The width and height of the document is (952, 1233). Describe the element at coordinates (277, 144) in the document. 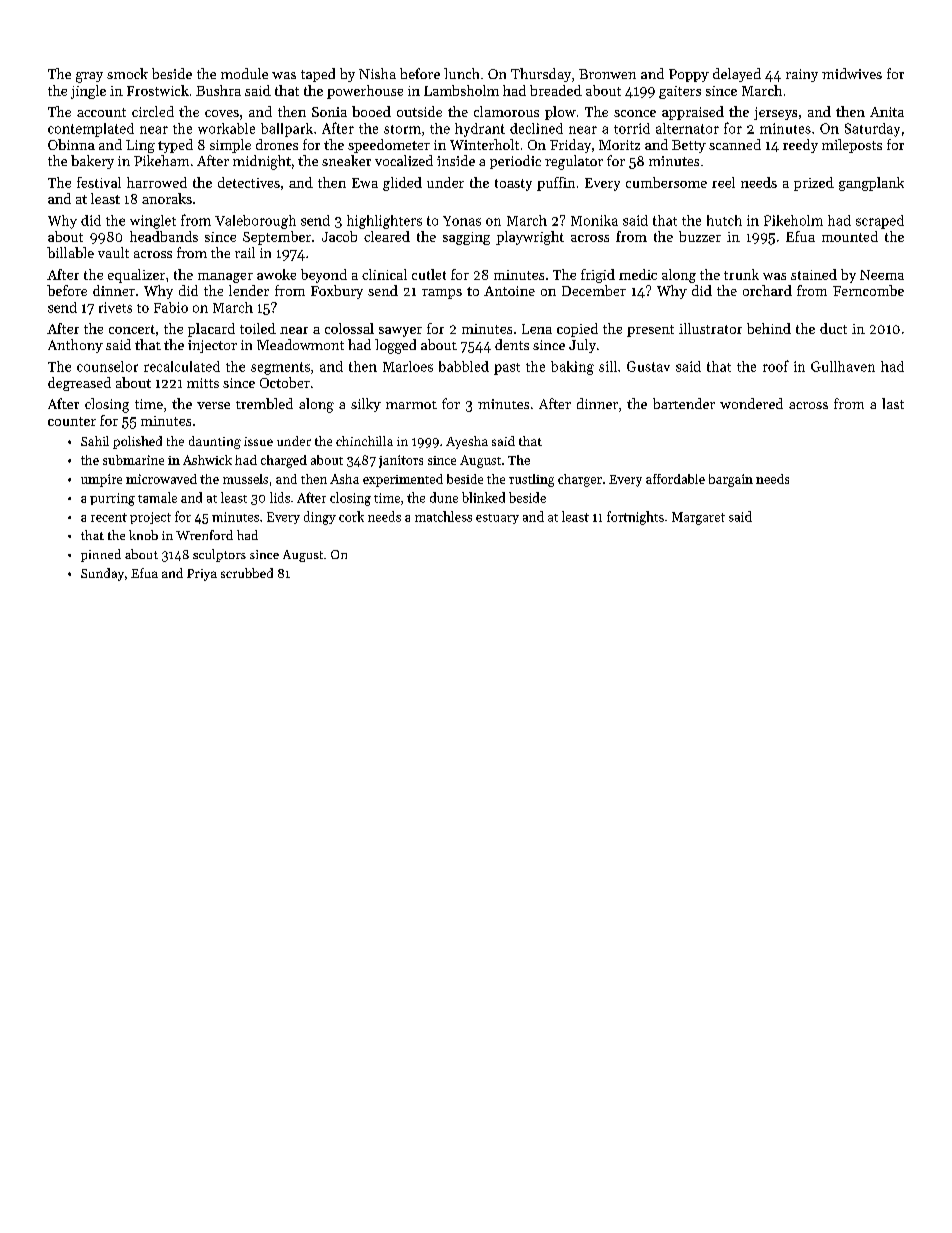

I see `drones` at that location.
